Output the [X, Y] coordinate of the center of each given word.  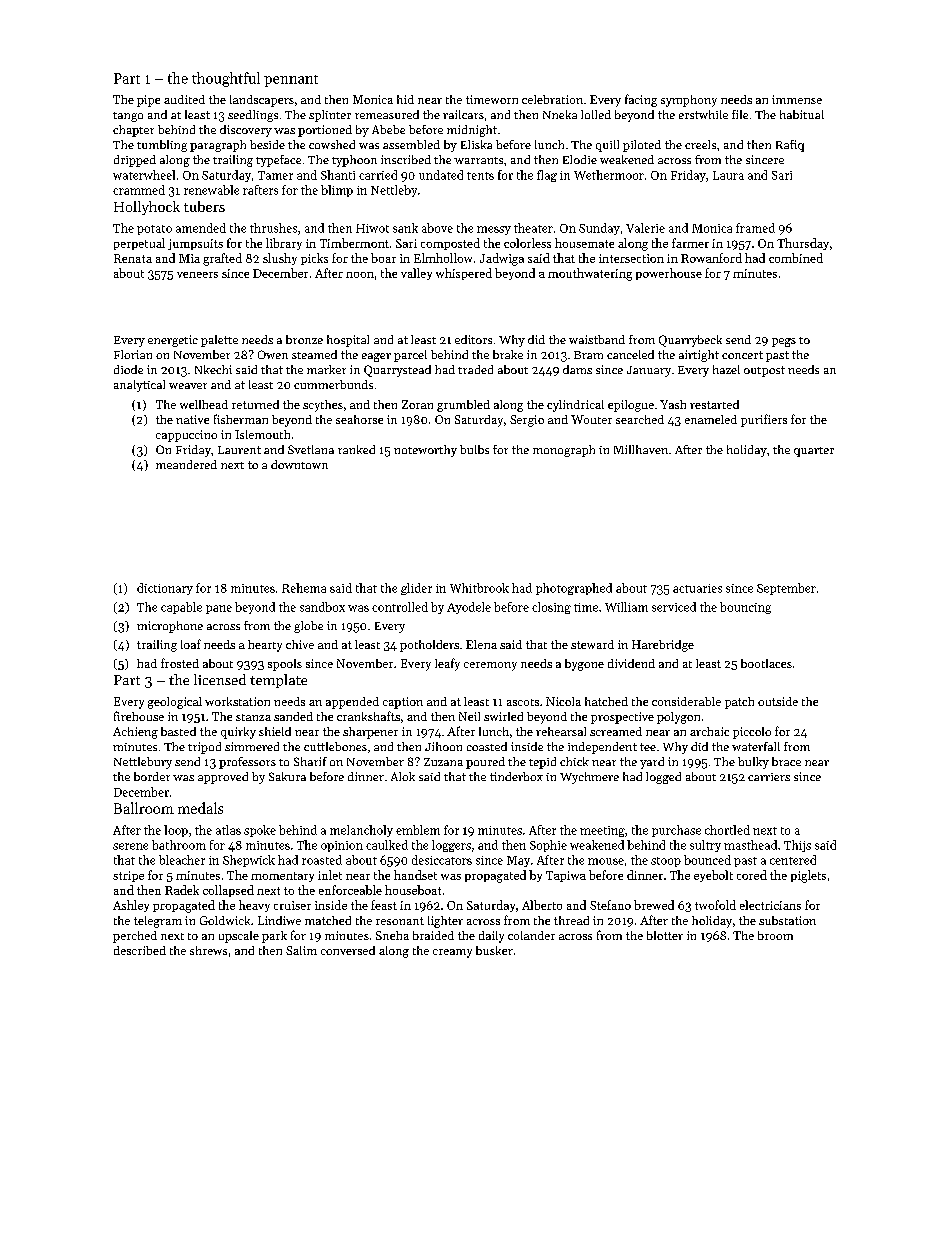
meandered [186, 464]
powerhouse [669, 274]
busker [494, 950]
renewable [211, 190]
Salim [301, 950]
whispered [464, 274]
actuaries [697, 588]
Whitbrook [479, 588]
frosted [180, 663]
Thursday [803, 244]
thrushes [273, 228]
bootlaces [766, 663]
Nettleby [394, 191]
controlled [400, 607]
